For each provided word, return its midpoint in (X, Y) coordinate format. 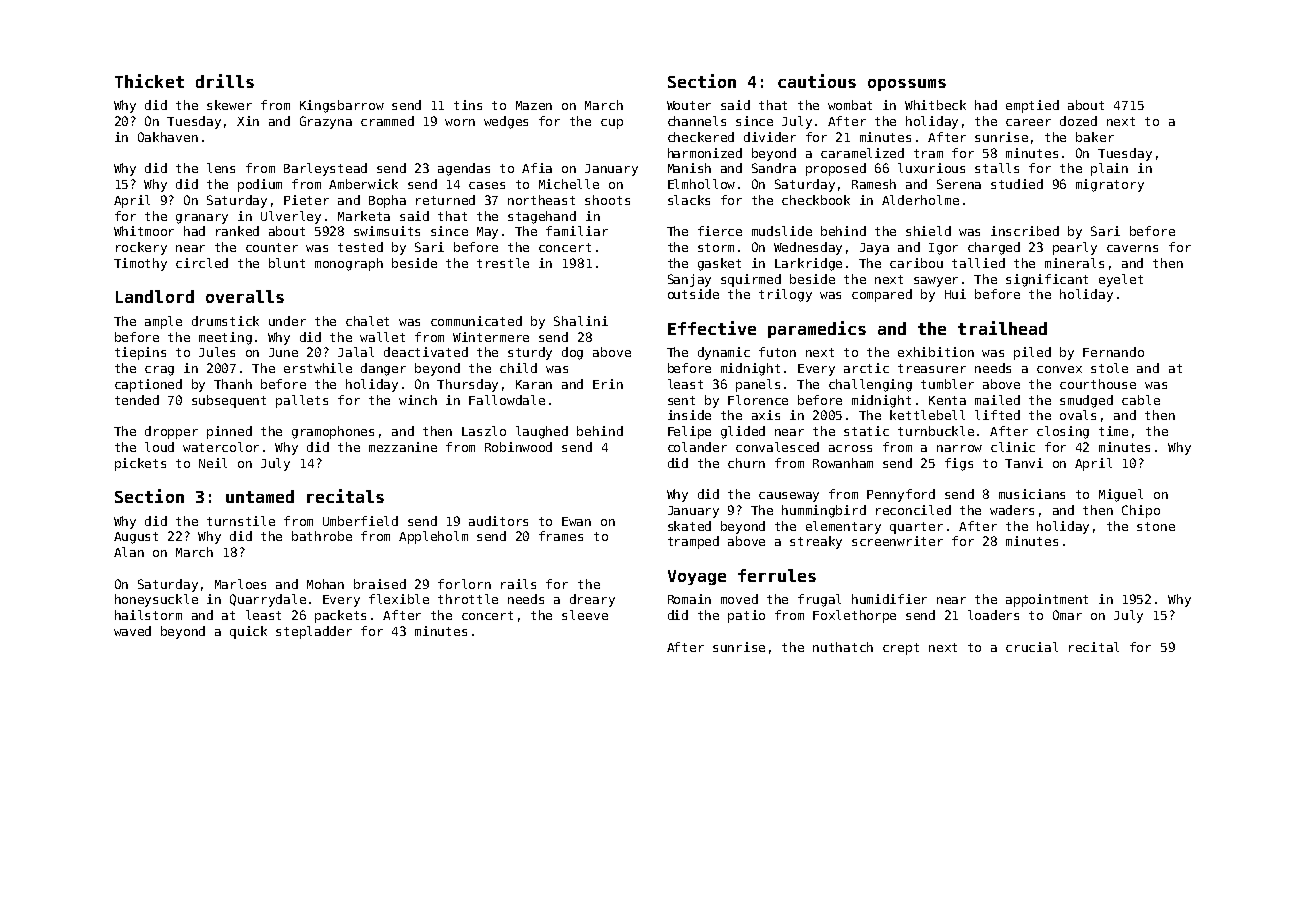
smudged (1086, 401)
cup (612, 124)
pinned (229, 432)
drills (225, 81)
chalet (367, 321)
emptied (1032, 106)
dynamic (724, 353)
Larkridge (808, 264)
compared (882, 295)
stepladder (314, 632)
